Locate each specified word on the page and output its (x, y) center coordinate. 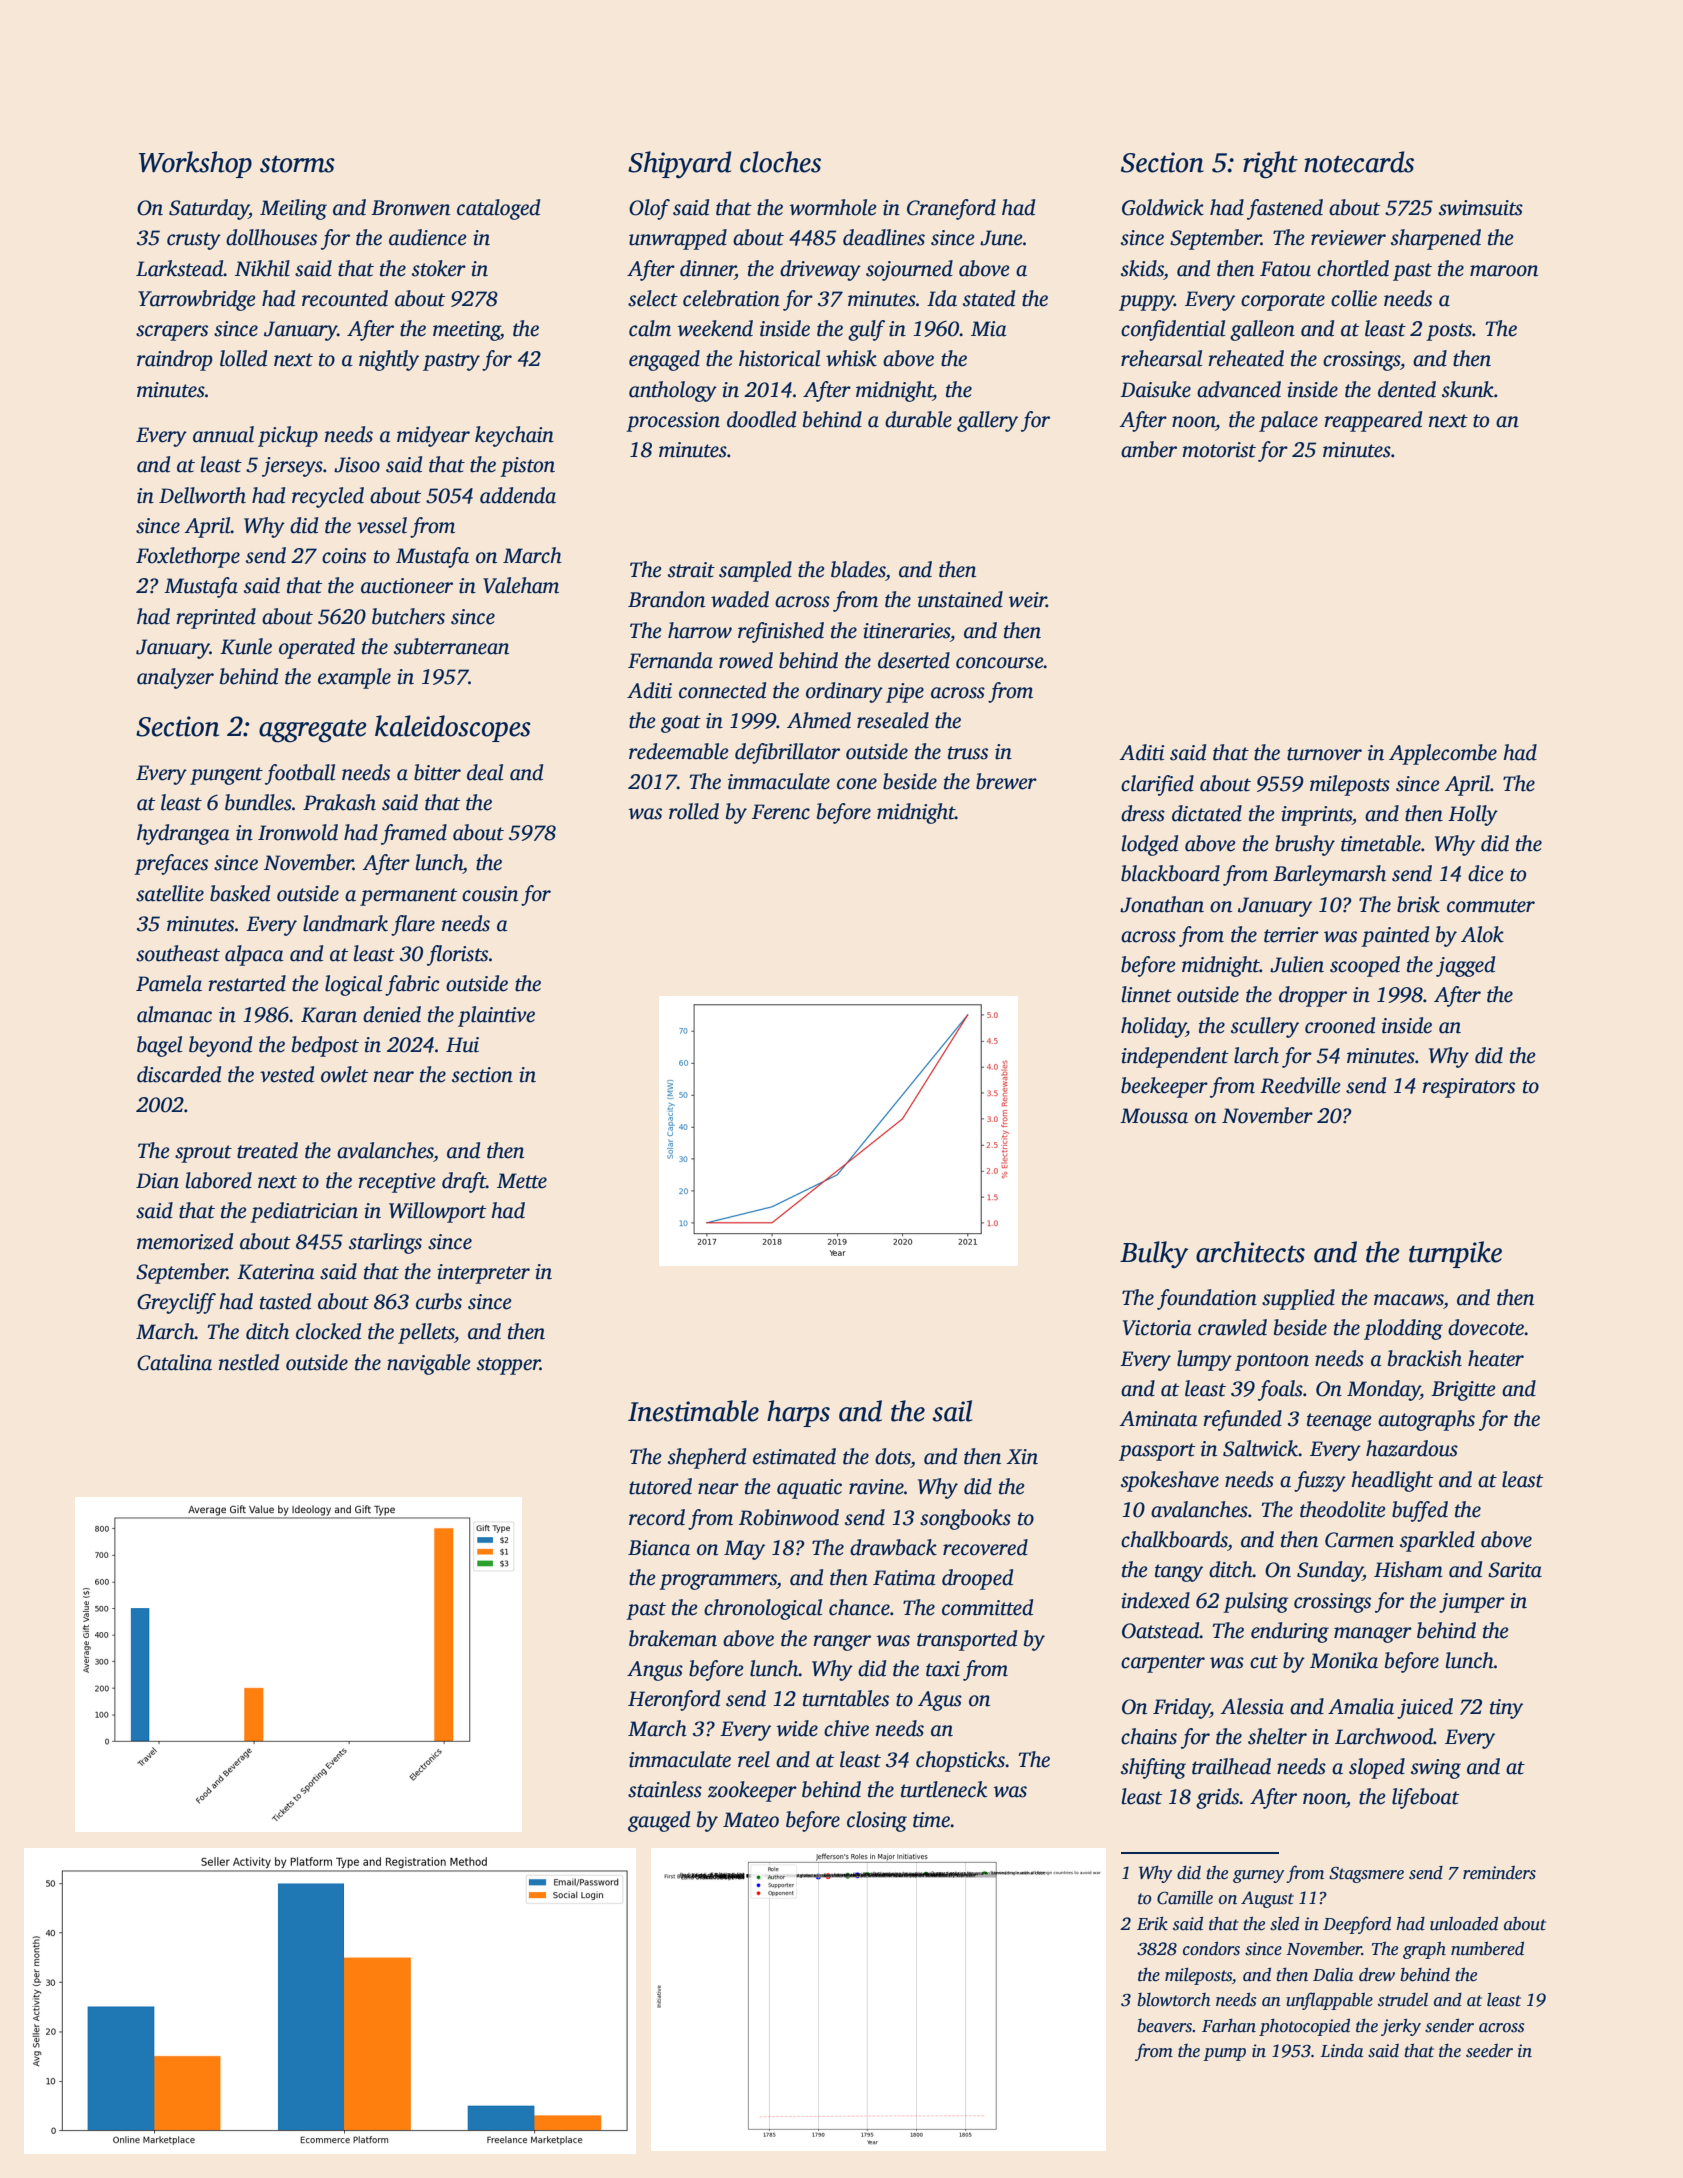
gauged (659, 1821)
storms (297, 164)
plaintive (496, 1016)
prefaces (171, 864)
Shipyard (679, 165)
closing (877, 1821)
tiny (1506, 1709)
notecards (1359, 162)
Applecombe (1443, 754)
